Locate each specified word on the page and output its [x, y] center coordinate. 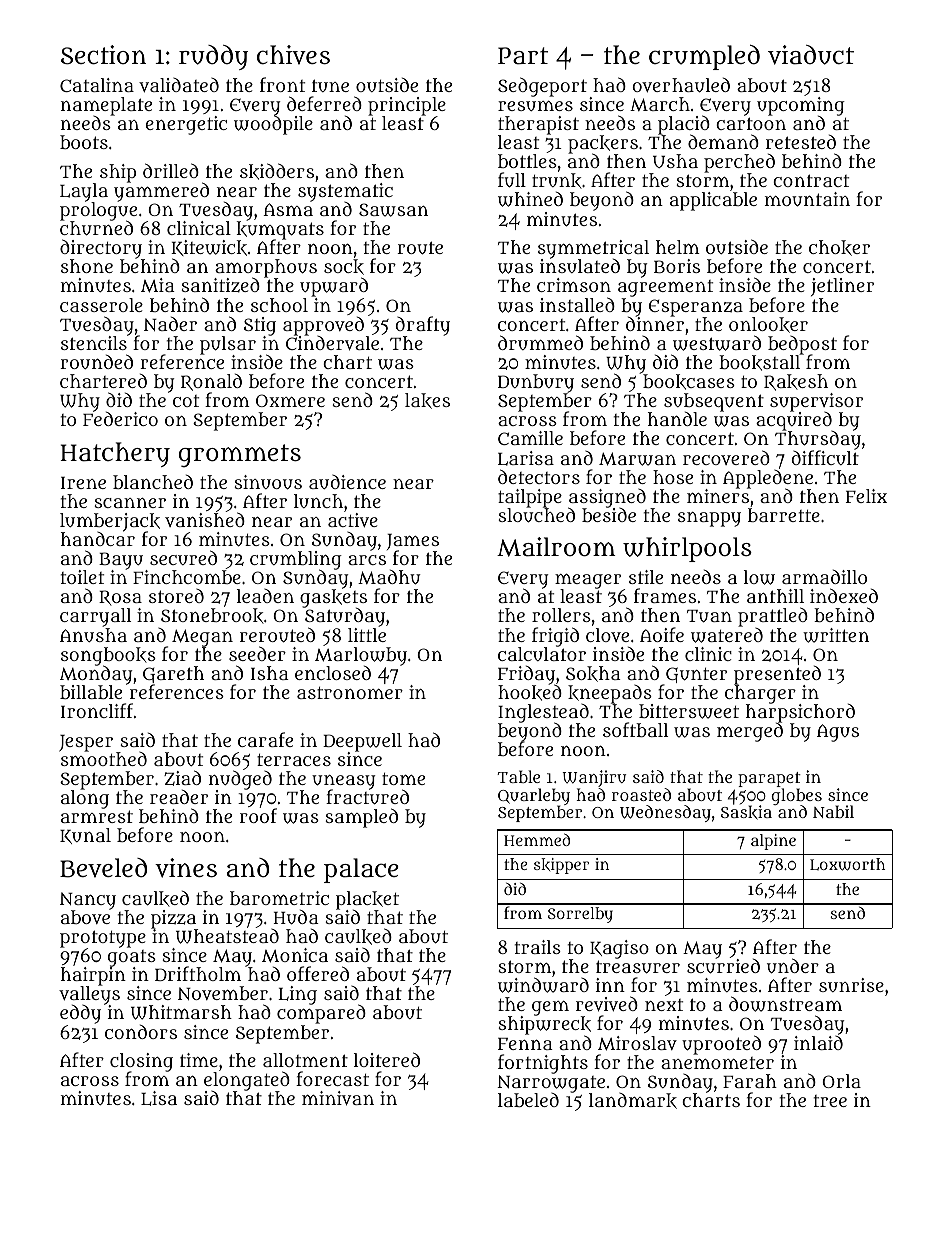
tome [403, 779]
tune [330, 85]
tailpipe [530, 498]
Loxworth [847, 864]
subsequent [714, 402]
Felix [866, 496]
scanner [130, 503]
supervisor [816, 402]
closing [141, 1062]
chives [293, 55]
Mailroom [556, 547]
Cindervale [332, 343]
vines [186, 868]
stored [176, 596]
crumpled [704, 57]
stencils [94, 343]
